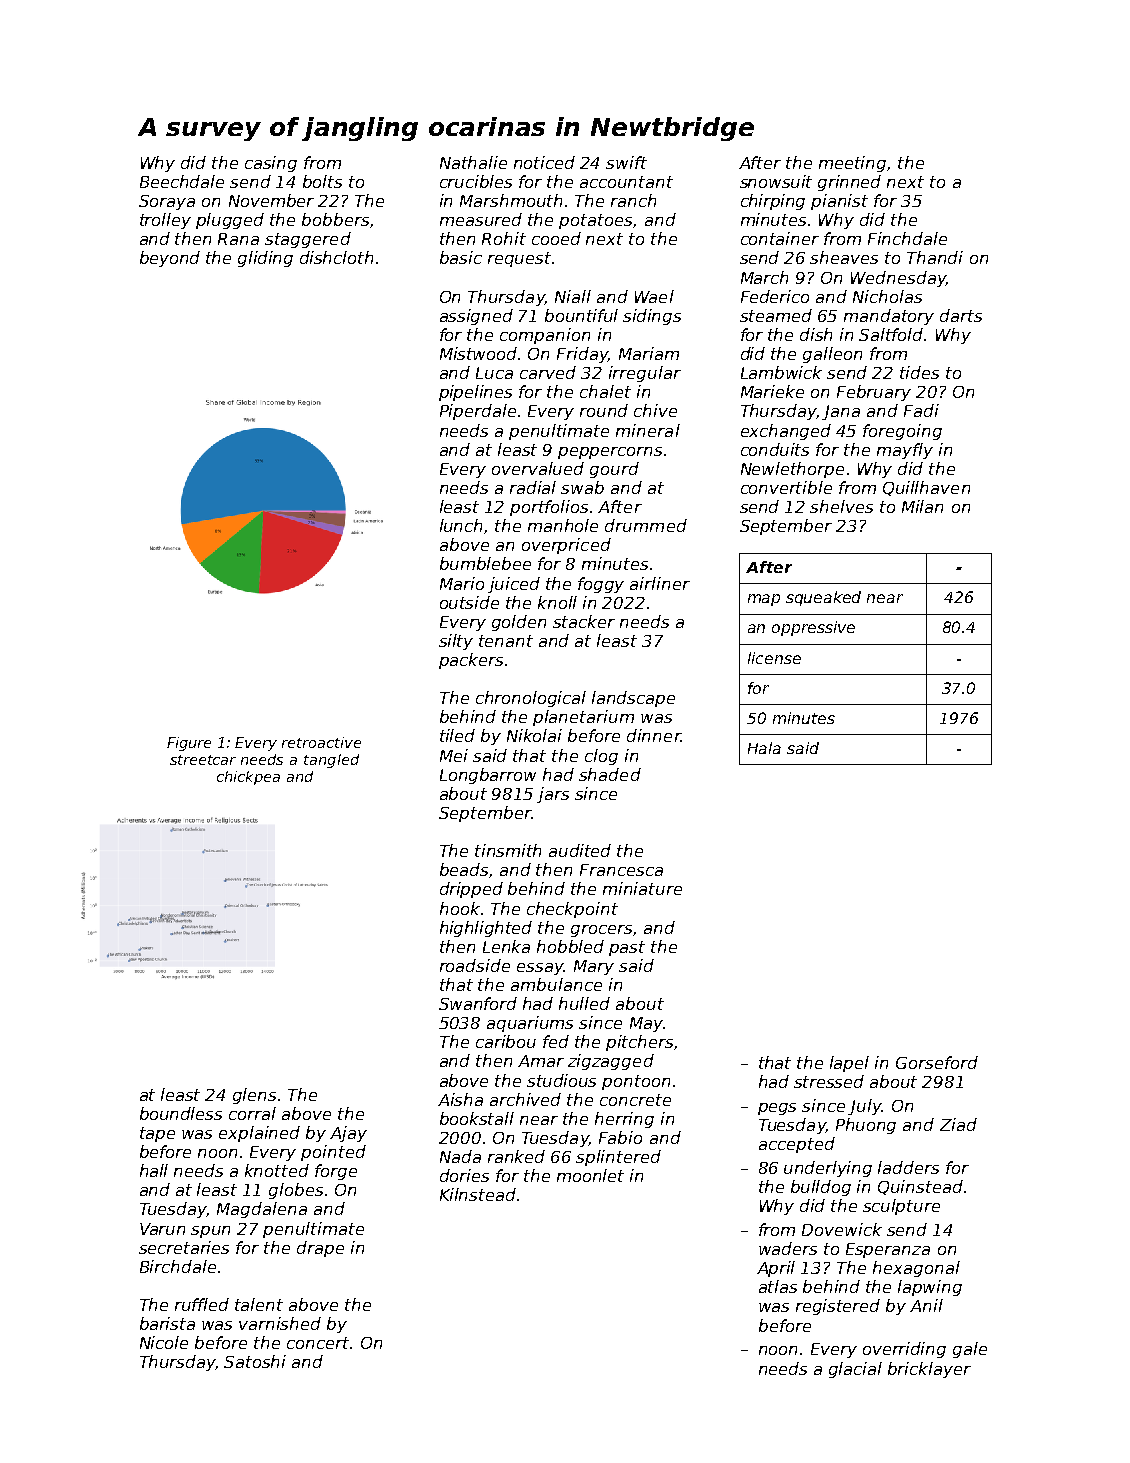 The height and width of the document is (1463, 1130). I want to click on talent, so click(259, 1304).
